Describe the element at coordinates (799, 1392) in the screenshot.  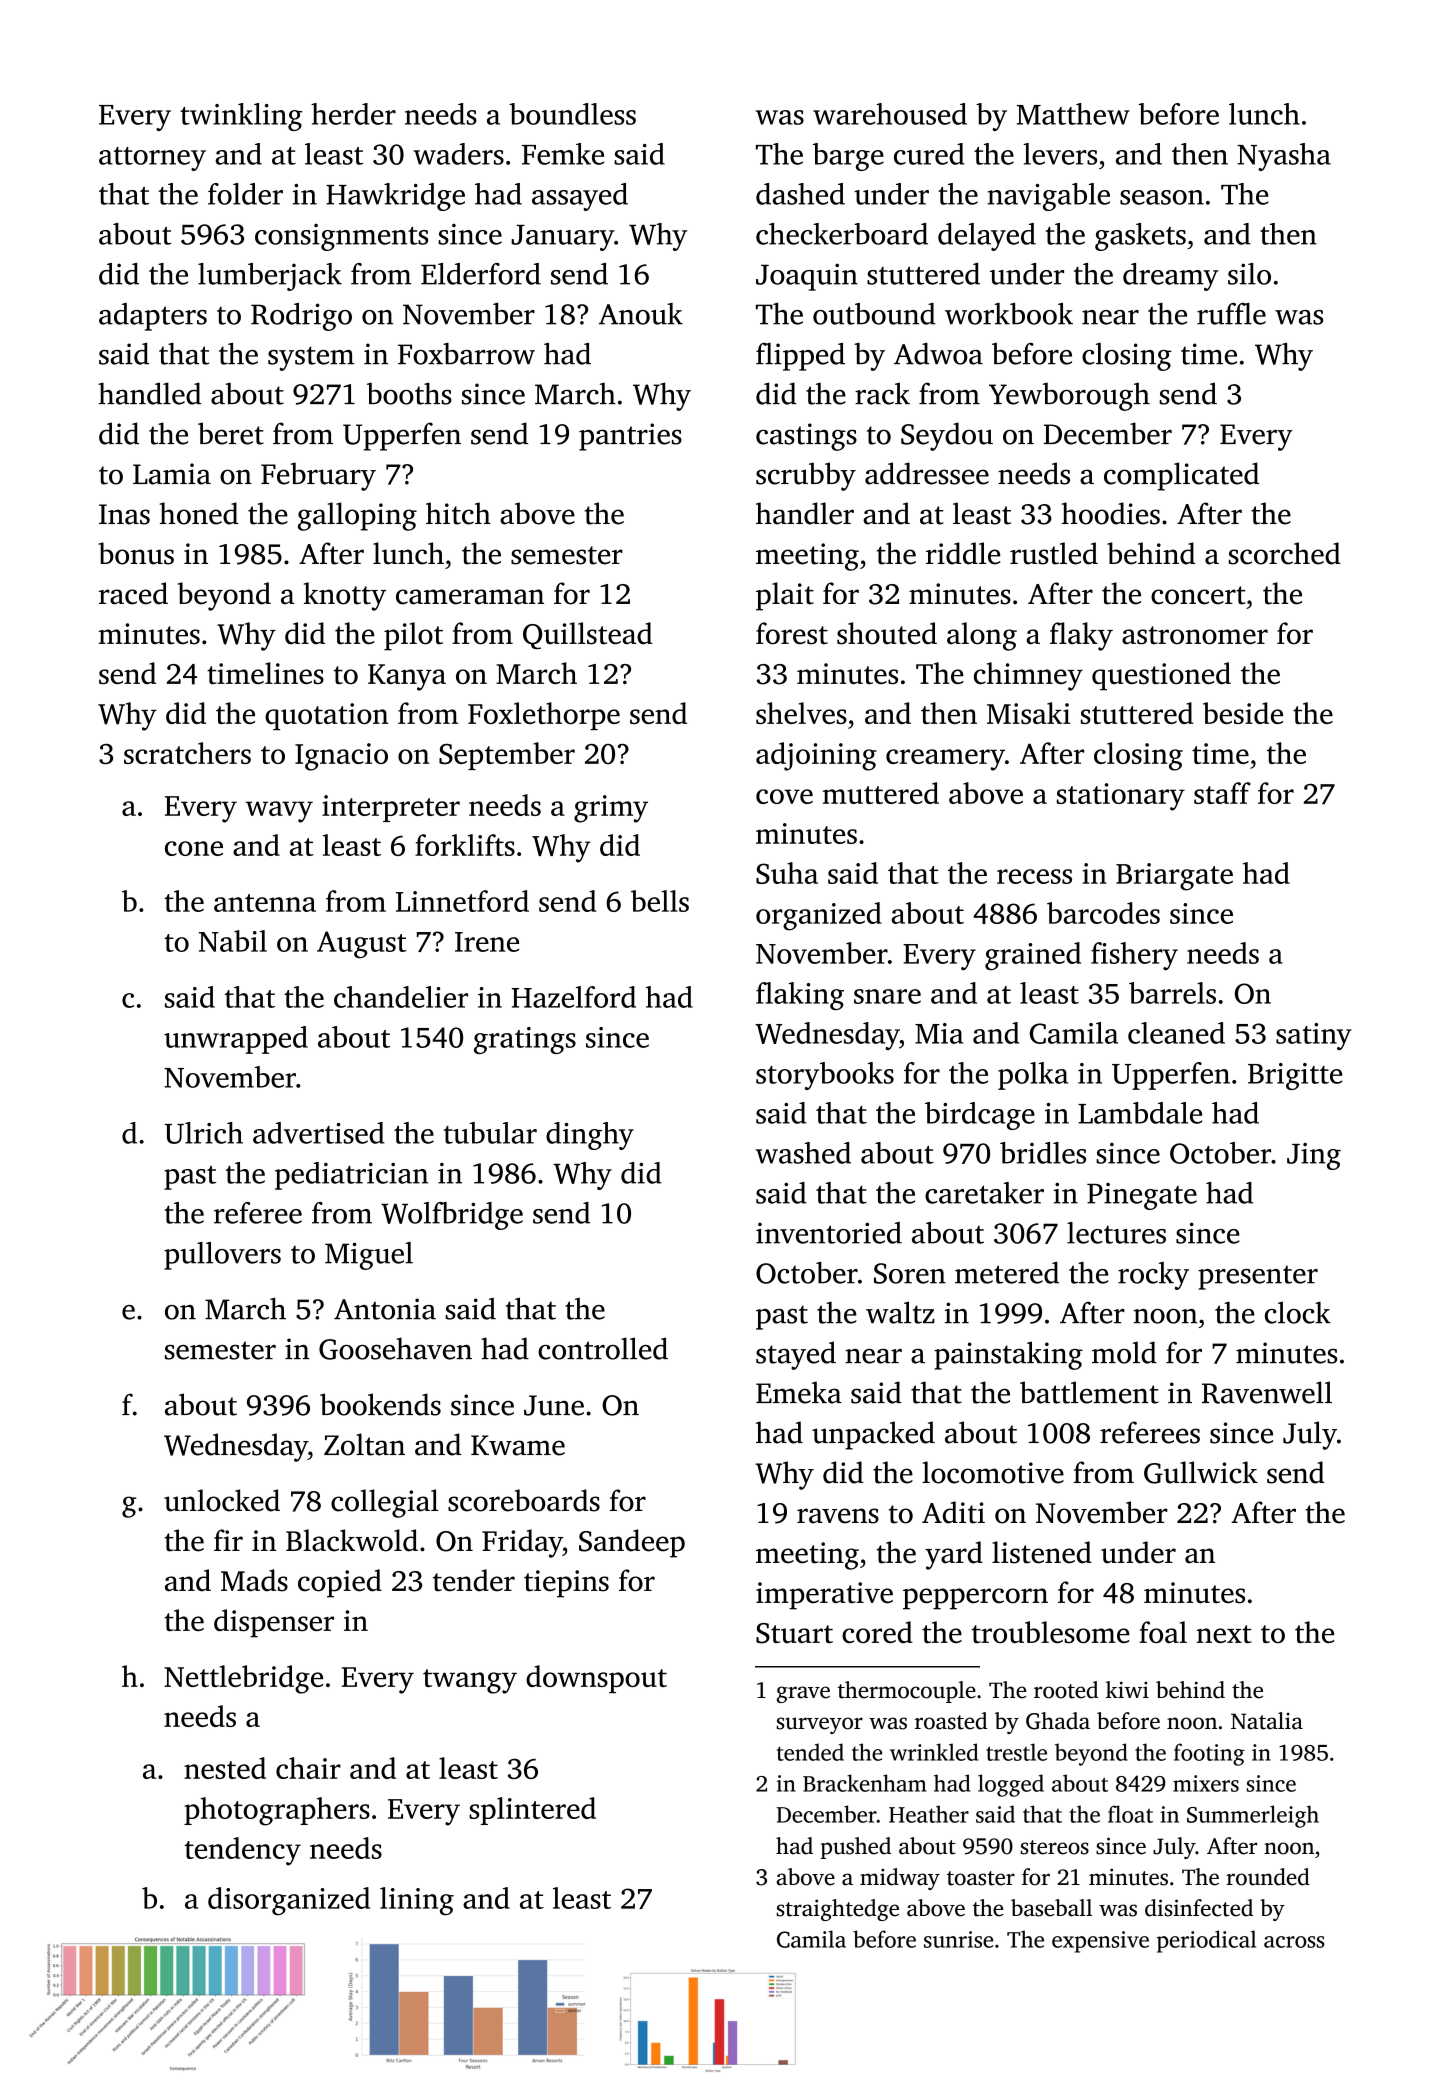
I see `Emeka` at that location.
